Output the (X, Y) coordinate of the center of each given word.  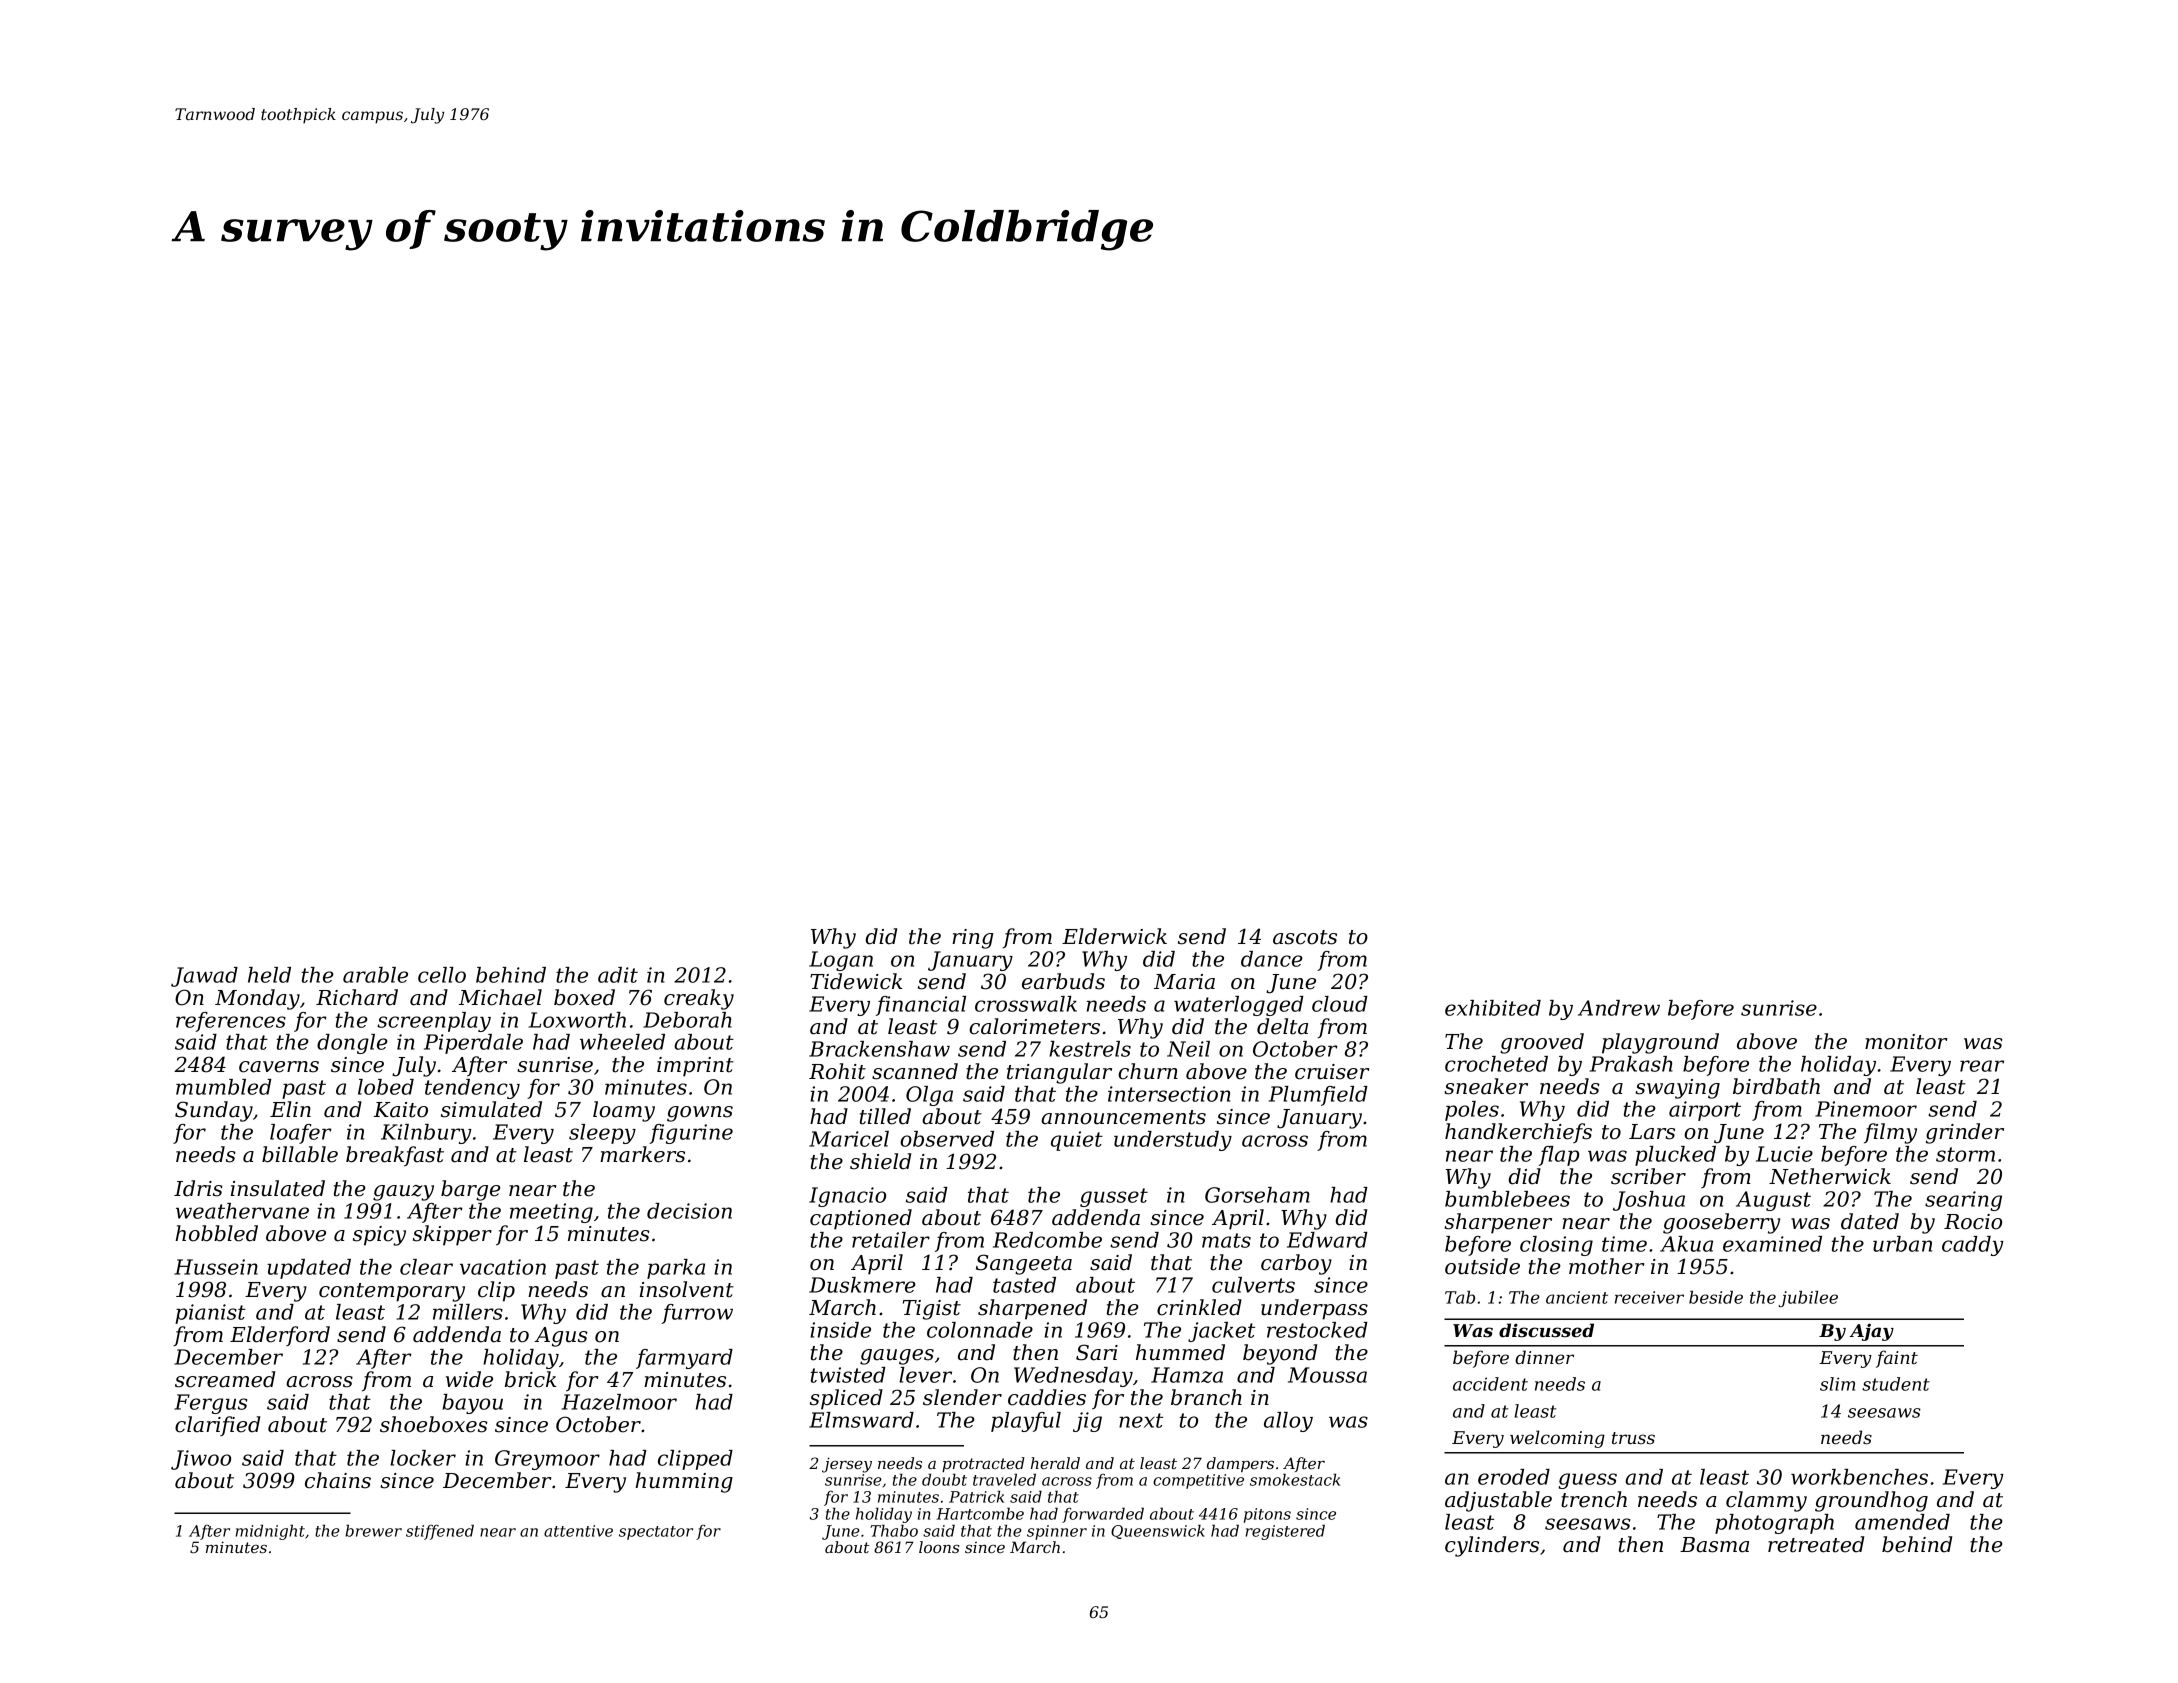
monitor (1906, 1042)
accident (1490, 1384)
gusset (1114, 1197)
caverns (279, 1067)
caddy (1973, 1246)
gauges (897, 1357)
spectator (656, 1533)
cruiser (1332, 1072)
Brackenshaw (879, 1049)
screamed (225, 1379)
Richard (357, 997)
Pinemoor (1866, 1109)
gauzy (403, 1193)
